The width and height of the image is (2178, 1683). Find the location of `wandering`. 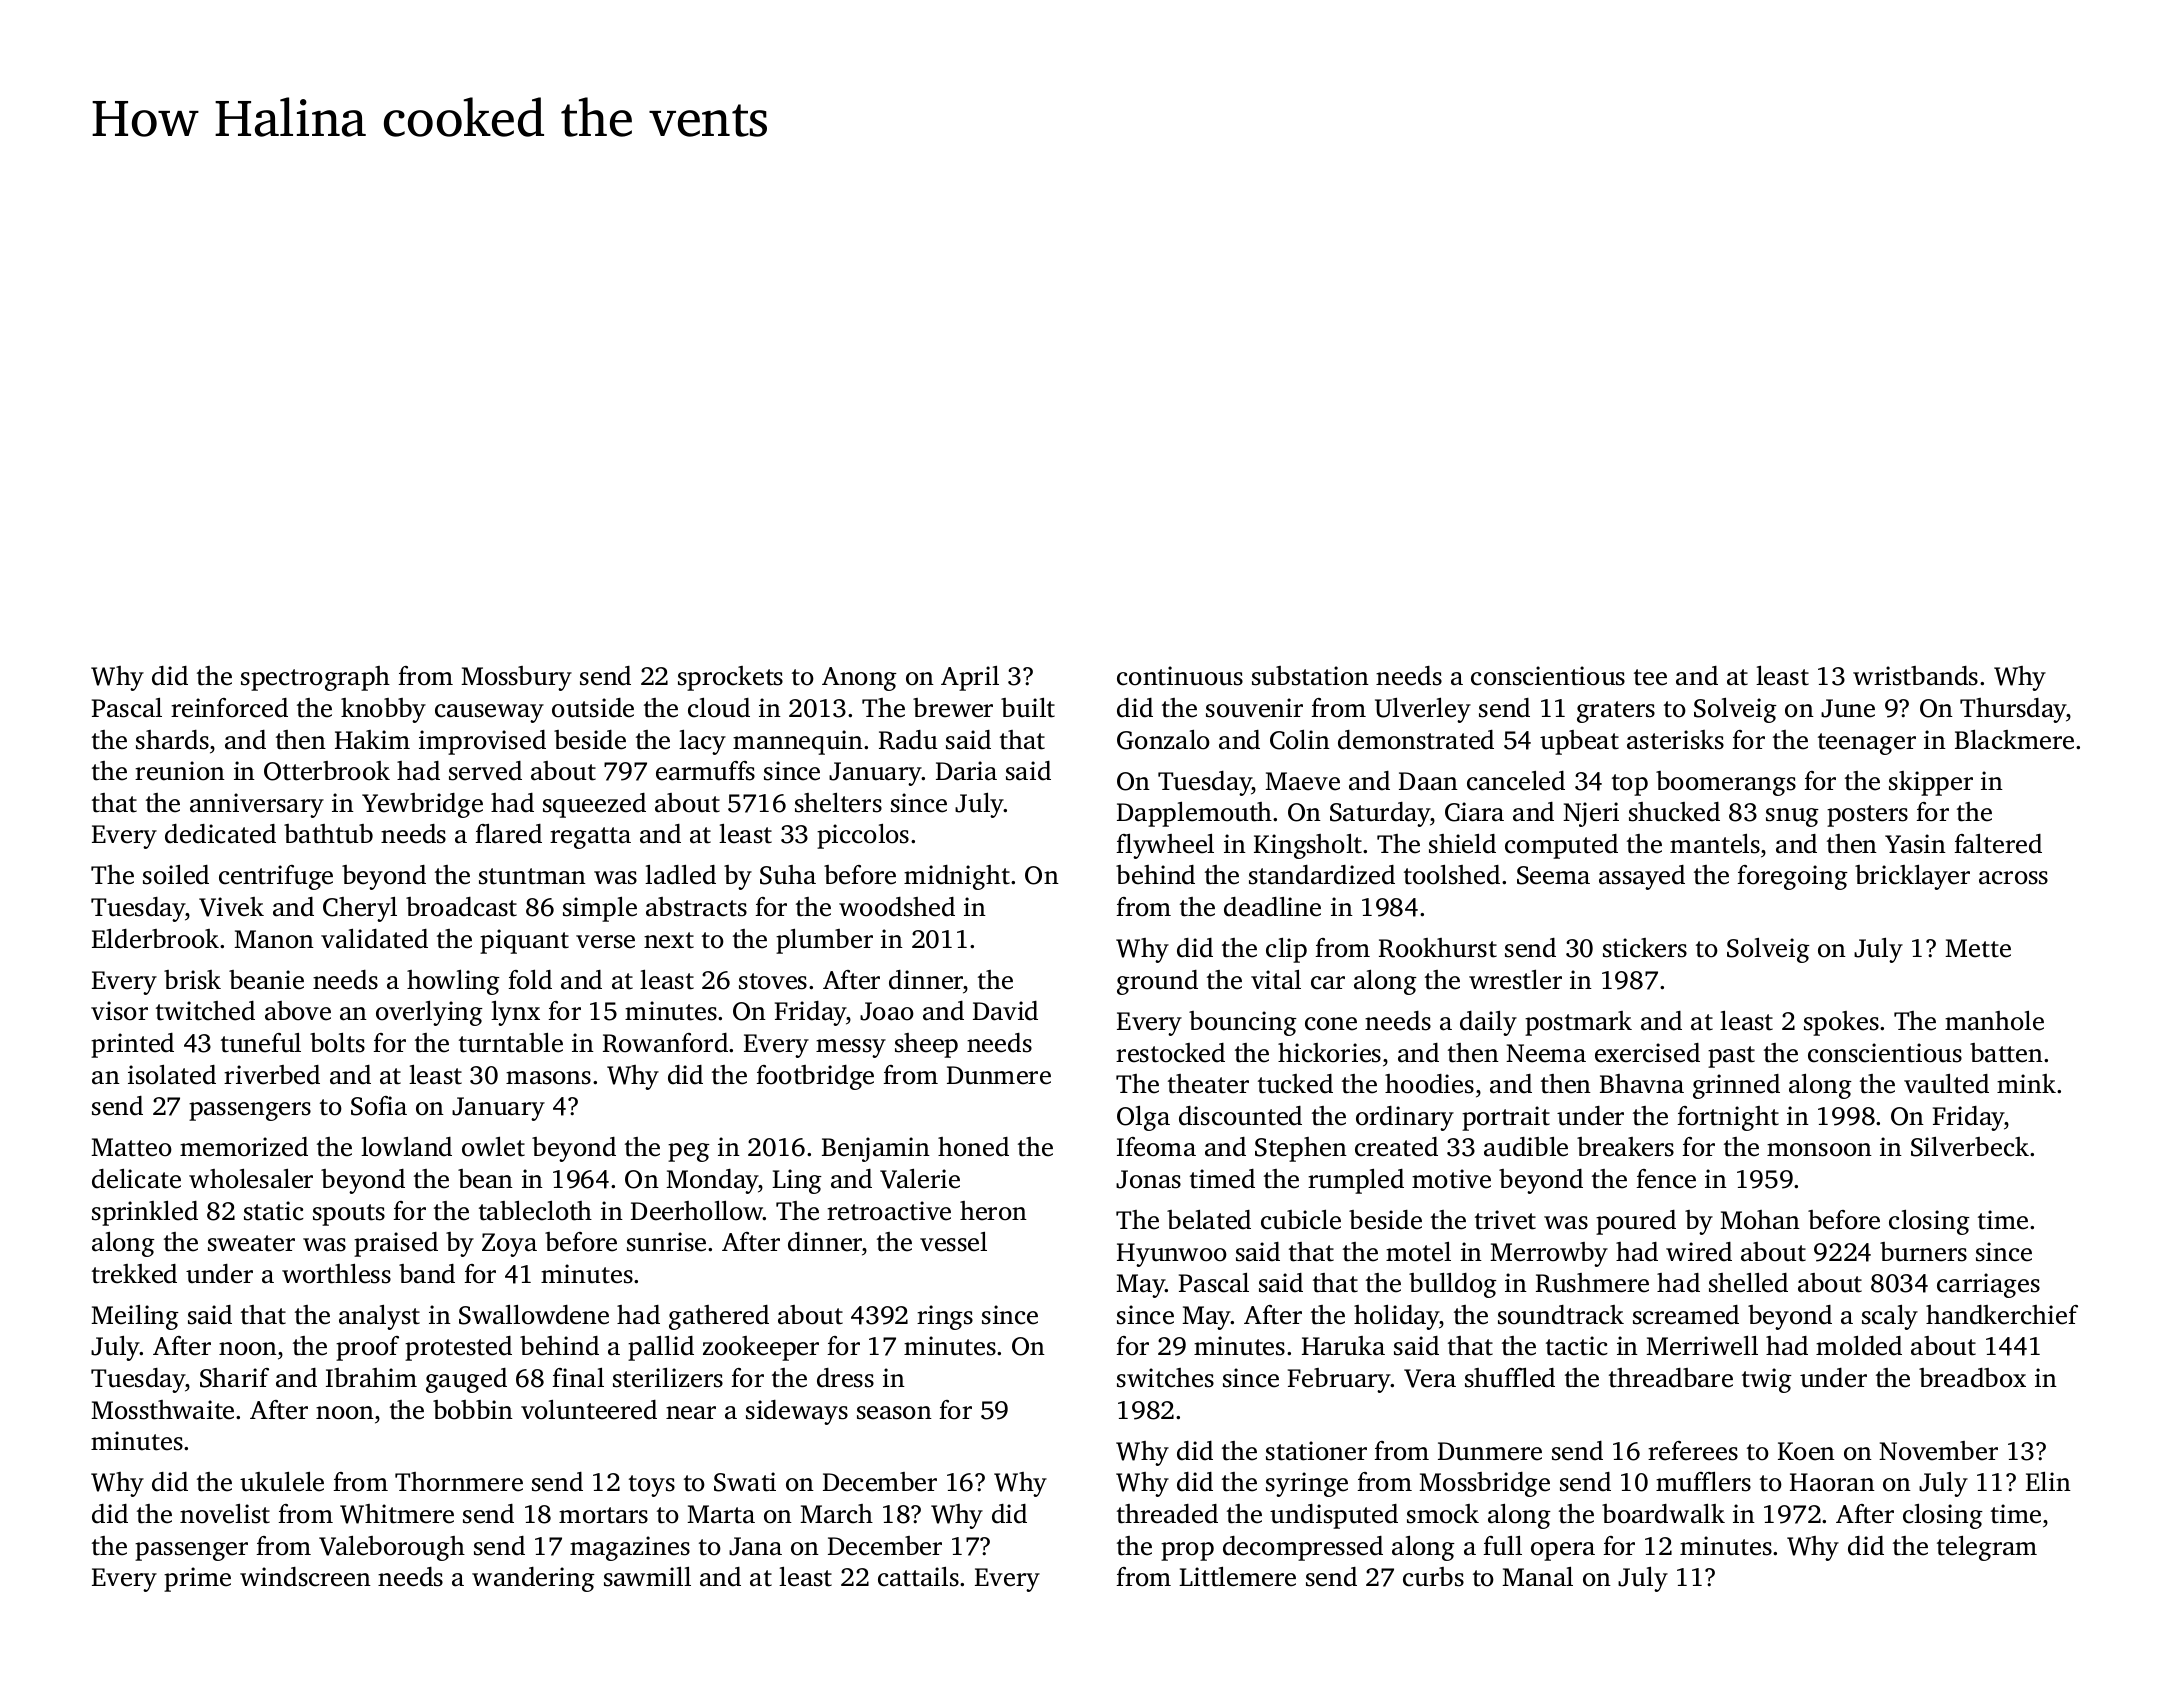

wandering is located at coordinates (533, 1579).
